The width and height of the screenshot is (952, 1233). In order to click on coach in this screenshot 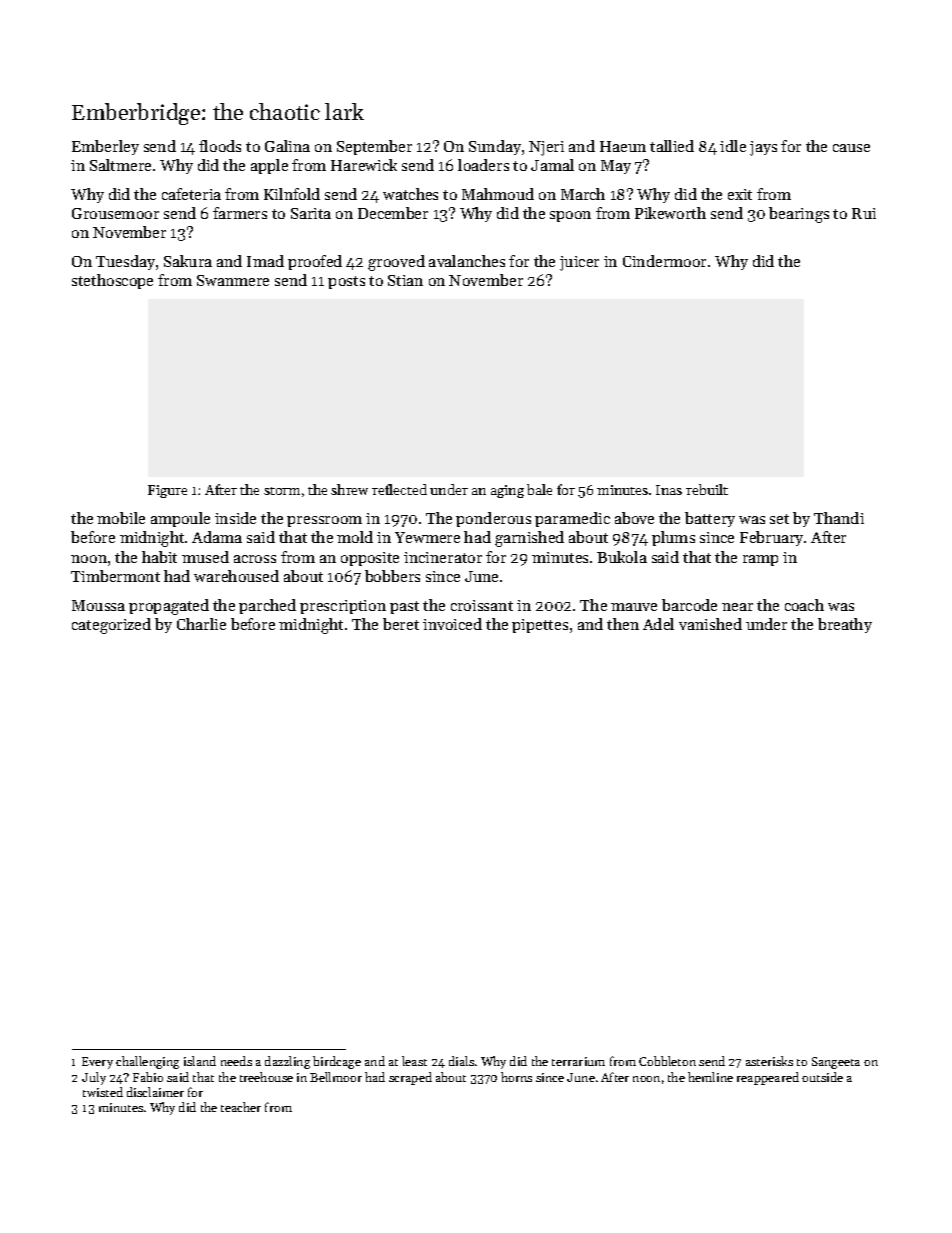, I will do `click(804, 605)`.
